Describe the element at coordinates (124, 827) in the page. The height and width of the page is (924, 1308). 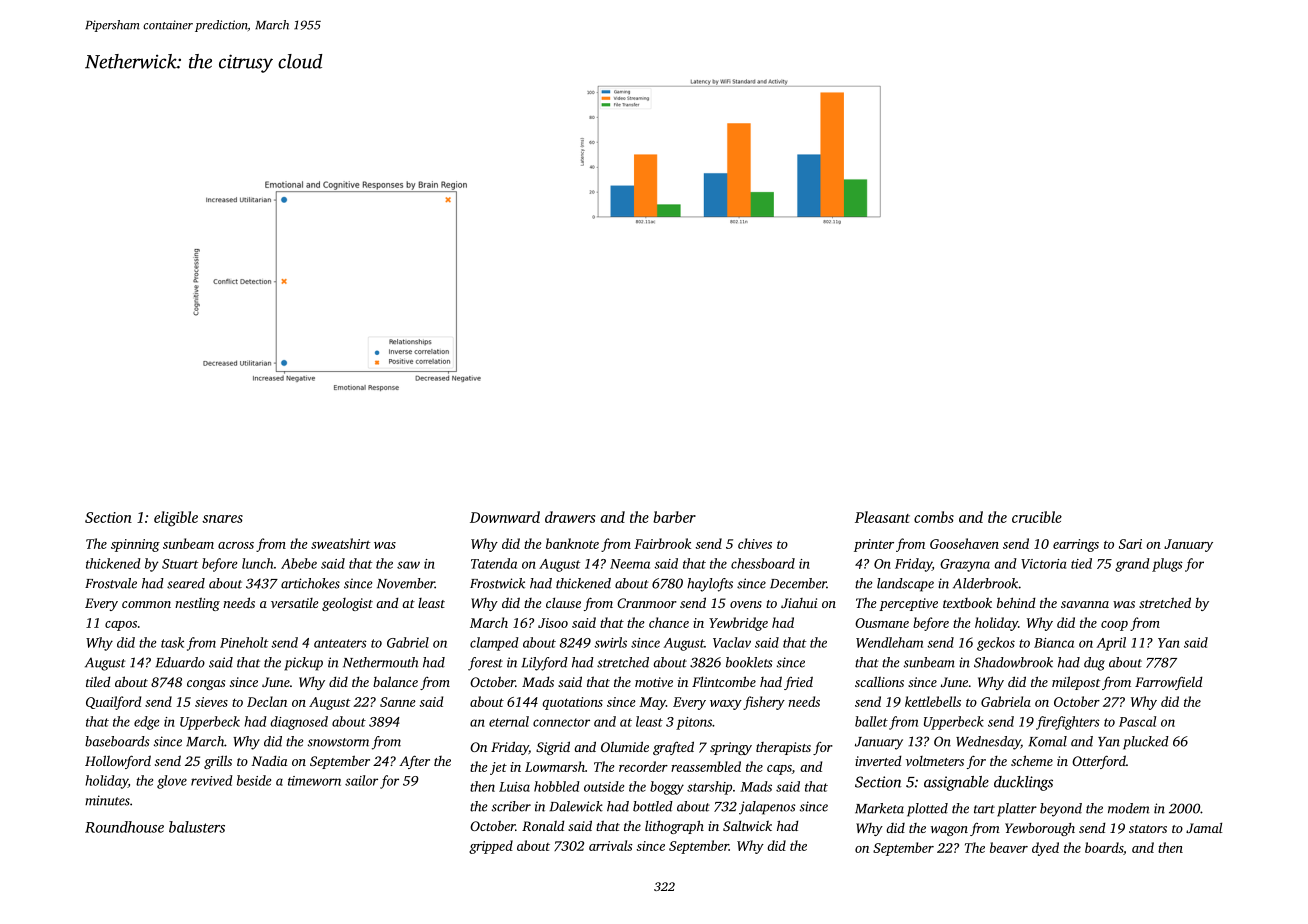
I see `Roundhouse` at that location.
